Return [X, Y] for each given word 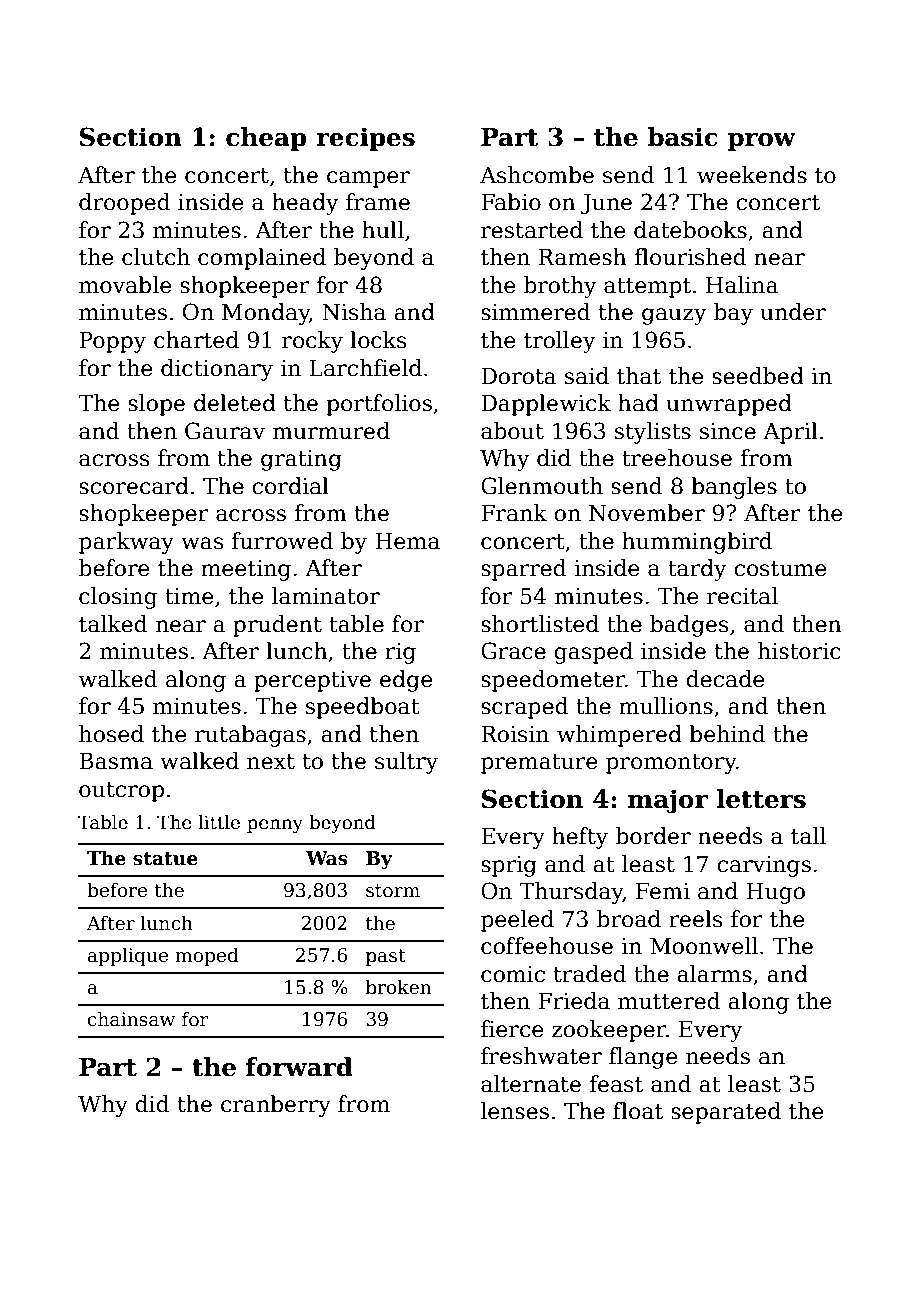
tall [808, 836]
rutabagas [250, 736]
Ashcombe [537, 175]
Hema [407, 541]
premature [539, 764]
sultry [406, 763]
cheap [266, 139]
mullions [666, 706]
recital [742, 596]
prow [762, 142]
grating [301, 460]
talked [113, 624]
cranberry [276, 1106]
